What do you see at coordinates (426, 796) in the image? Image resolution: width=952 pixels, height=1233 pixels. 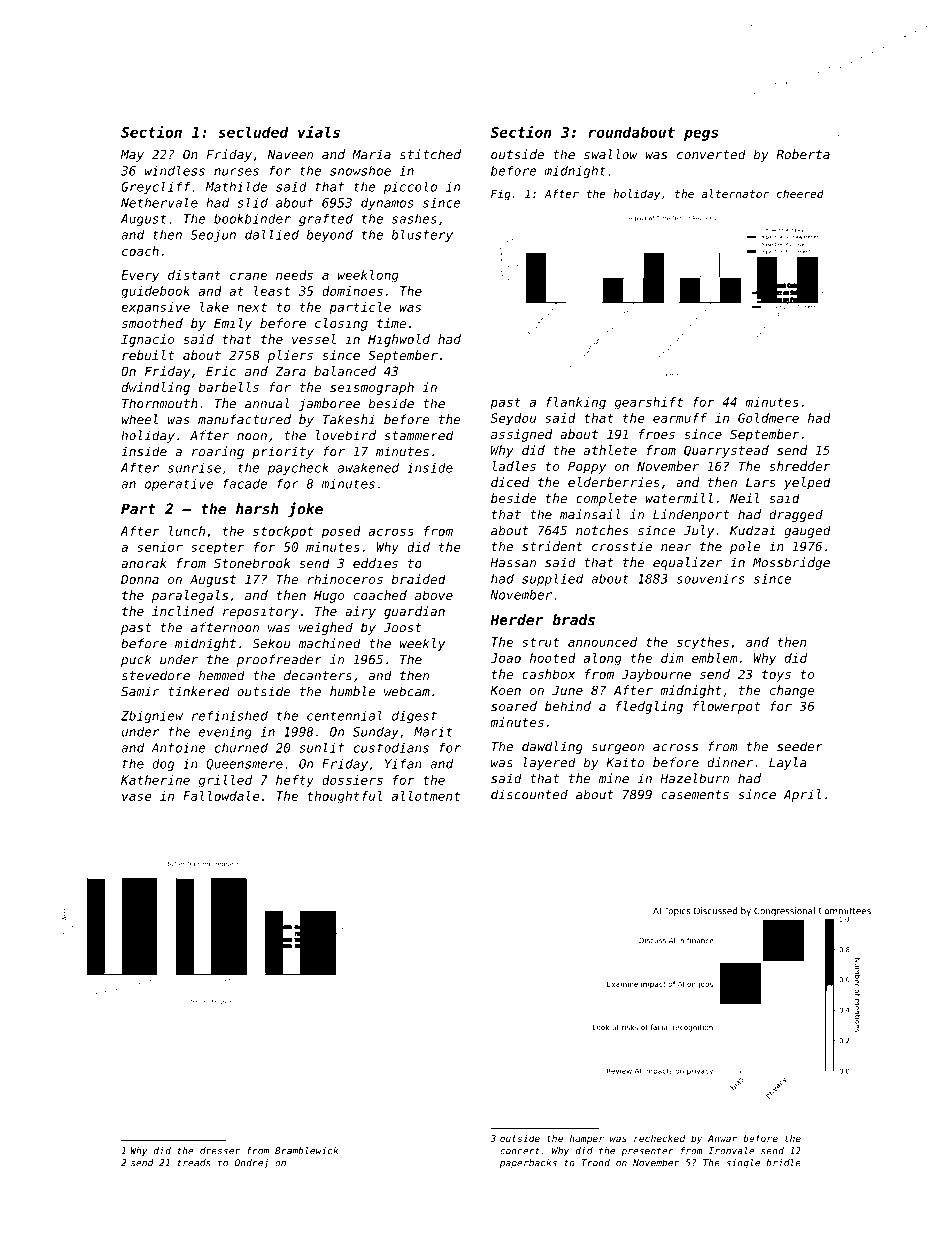 I see `allotment` at bounding box center [426, 796].
